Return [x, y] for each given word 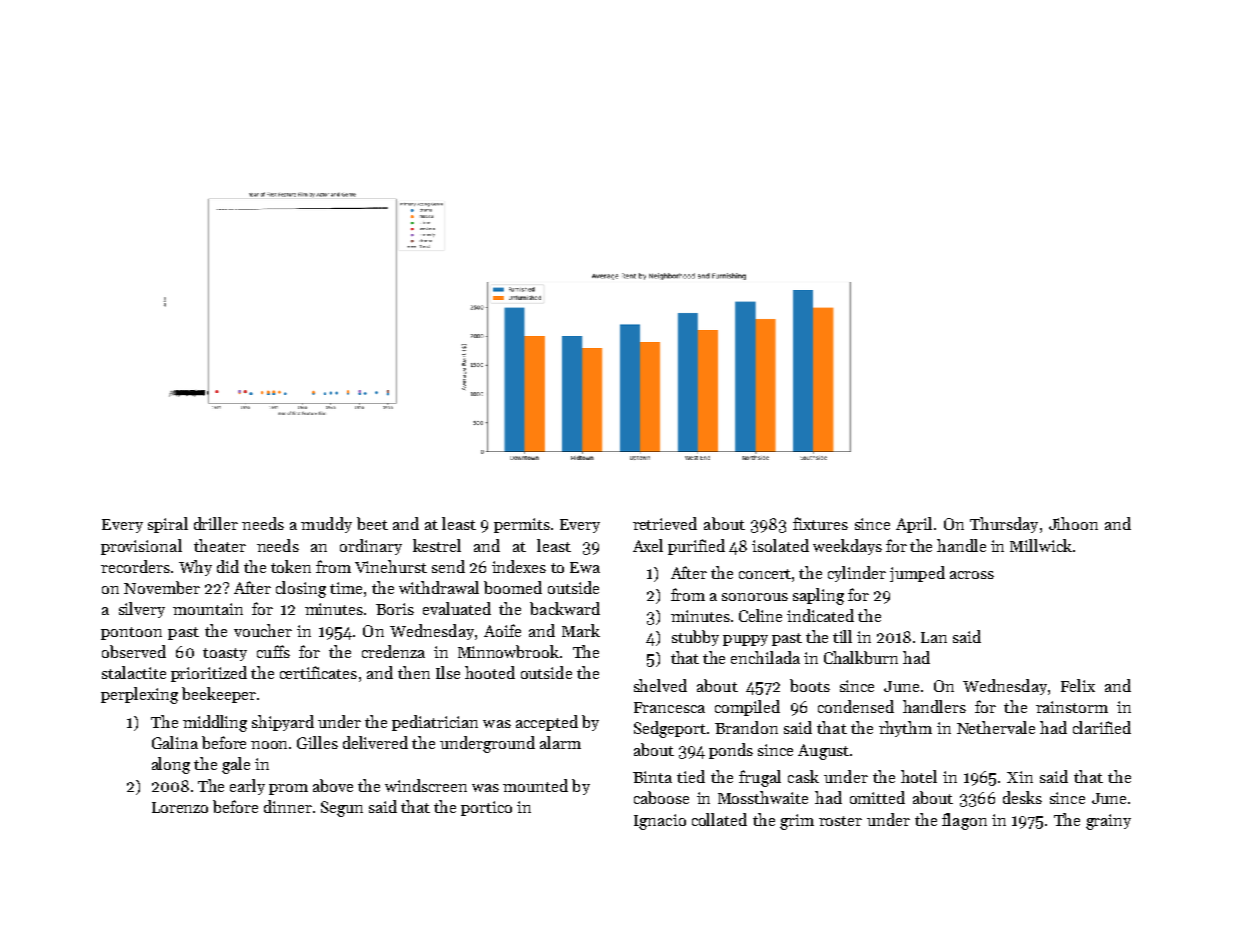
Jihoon [1073, 523]
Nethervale [996, 727]
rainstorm [1072, 707]
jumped [917, 574]
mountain [208, 609]
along [171, 765]
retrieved [665, 523]
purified [696, 547]
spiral [168, 525]
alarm [560, 742]
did [228, 566]
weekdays [847, 547]
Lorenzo [180, 807]
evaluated [457, 608]
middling [215, 723]
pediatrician [435, 723]
